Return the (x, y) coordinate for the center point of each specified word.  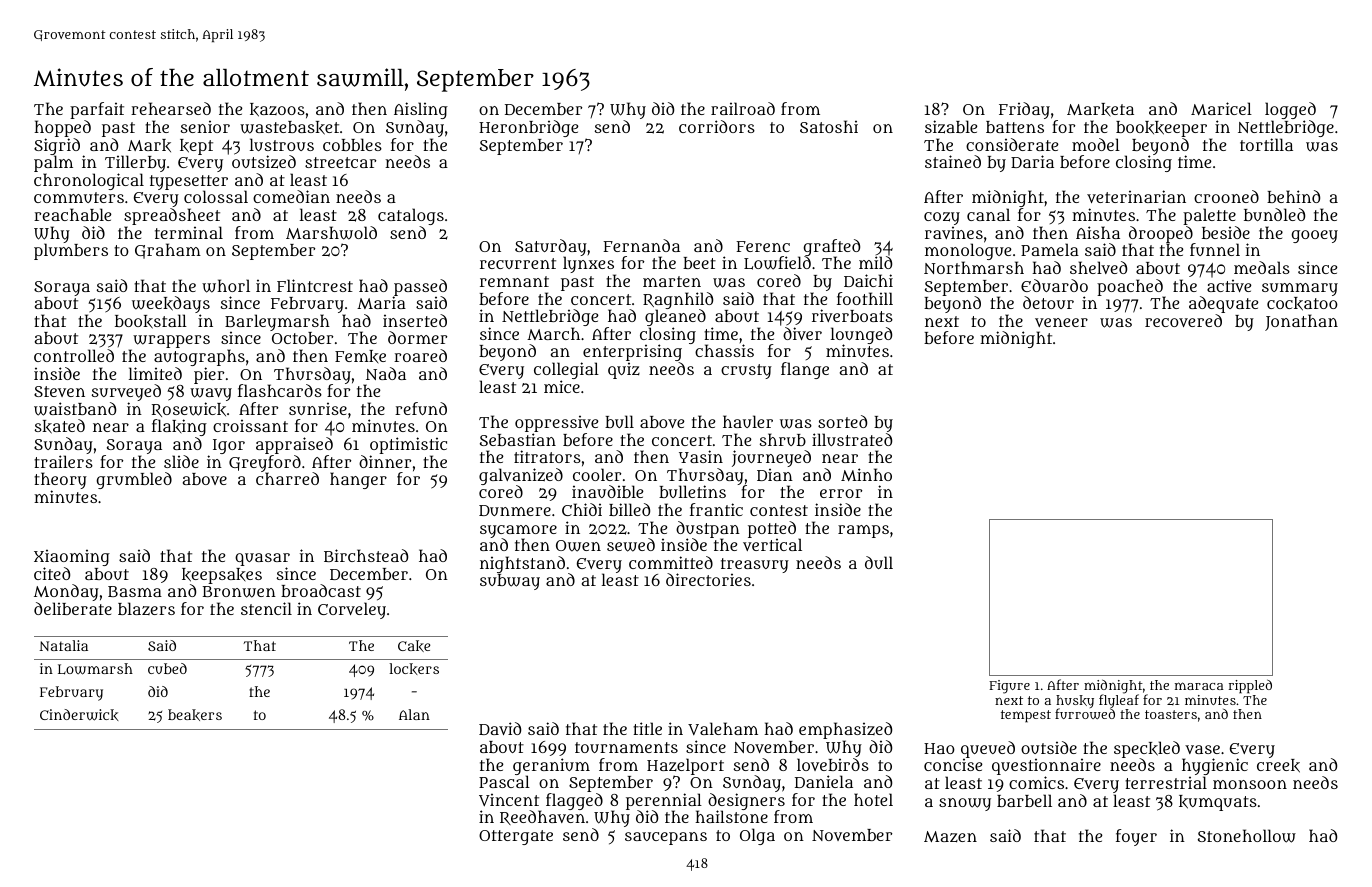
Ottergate (516, 837)
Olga (757, 836)
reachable (73, 214)
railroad (743, 108)
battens (1015, 127)
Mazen (950, 837)
